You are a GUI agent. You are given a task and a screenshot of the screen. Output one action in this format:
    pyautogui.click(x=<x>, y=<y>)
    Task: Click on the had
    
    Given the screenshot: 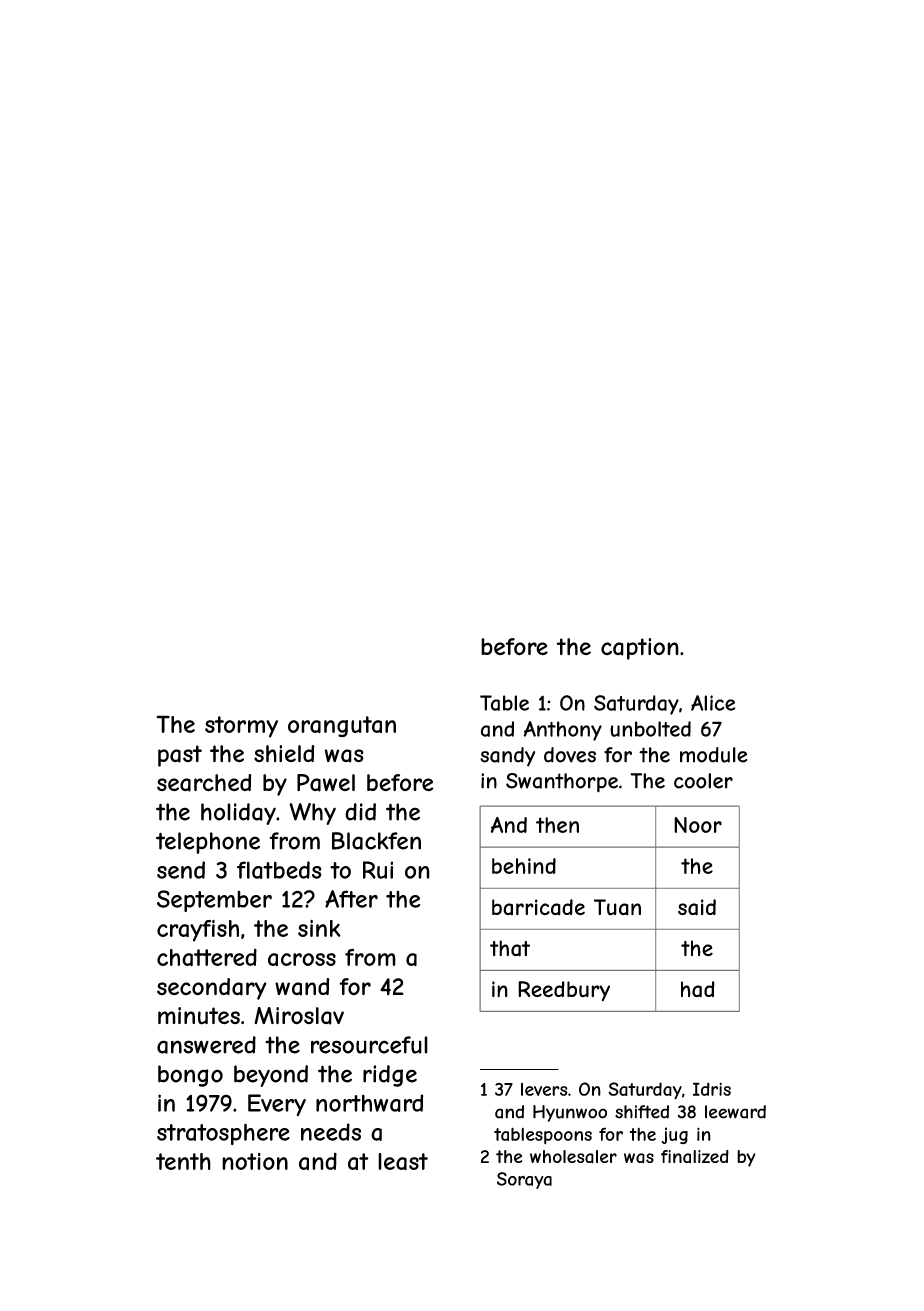 What is the action you would take?
    pyautogui.click(x=698, y=989)
